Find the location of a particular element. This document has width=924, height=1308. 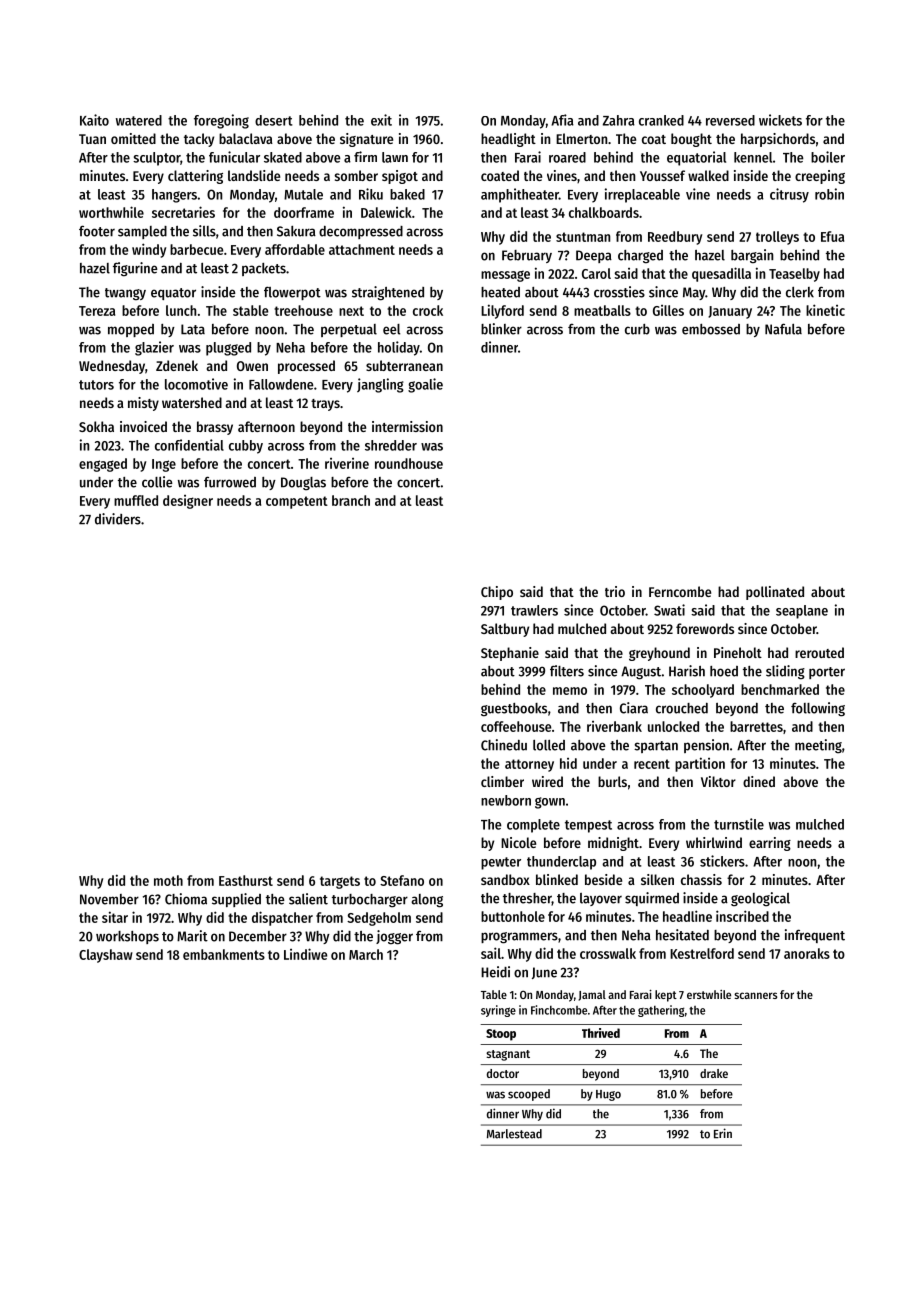

wickets is located at coordinates (780, 120).
